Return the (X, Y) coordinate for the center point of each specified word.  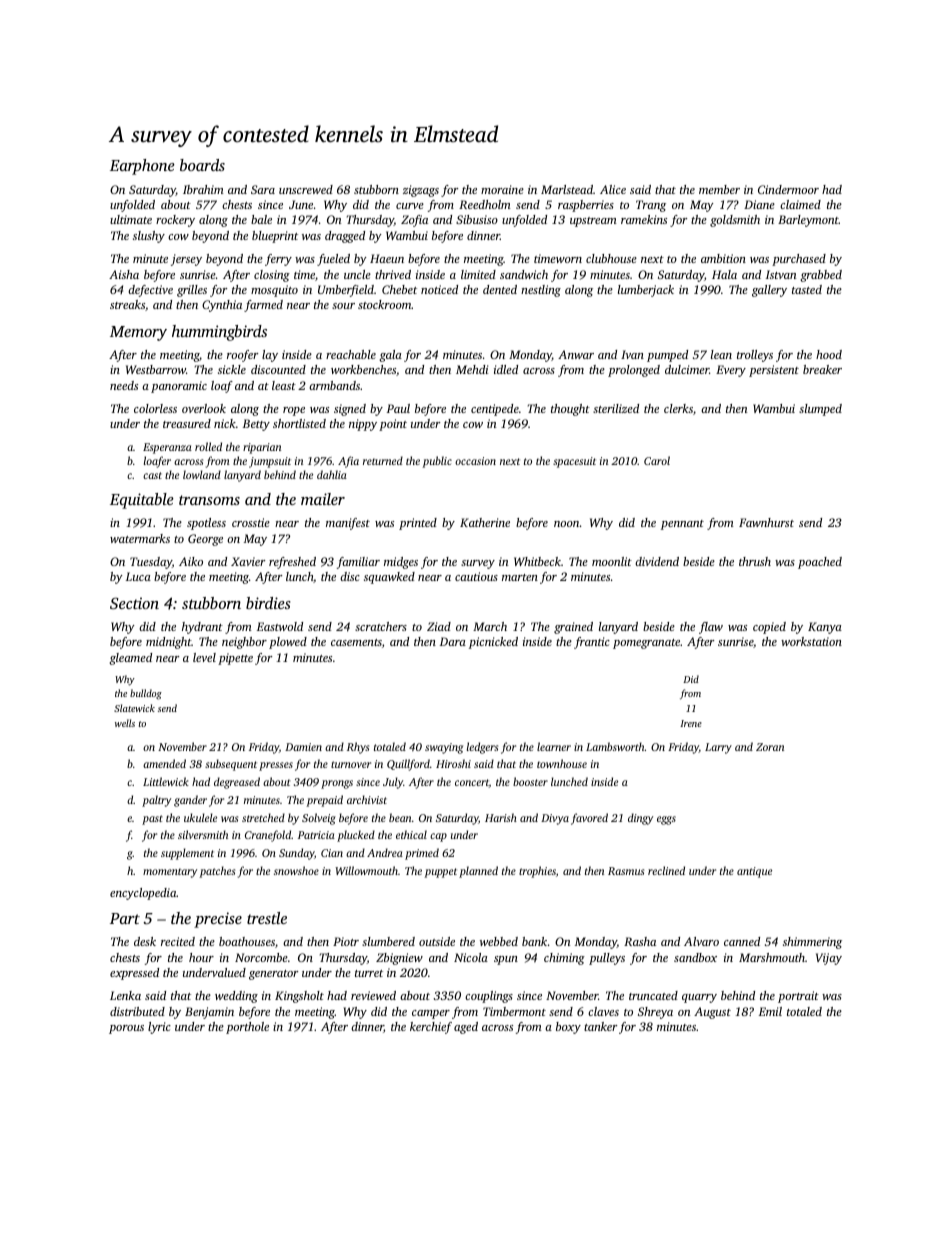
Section (134, 603)
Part (125, 918)
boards (202, 165)
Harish (501, 817)
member (719, 189)
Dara (453, 641)
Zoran (770, 747)
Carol (657, 460)
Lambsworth (615, 746)
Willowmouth (366, 870)
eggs (666, 820)
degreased (237, 783)
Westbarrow (156, 369)
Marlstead (567, 189)
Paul (398, 408)
